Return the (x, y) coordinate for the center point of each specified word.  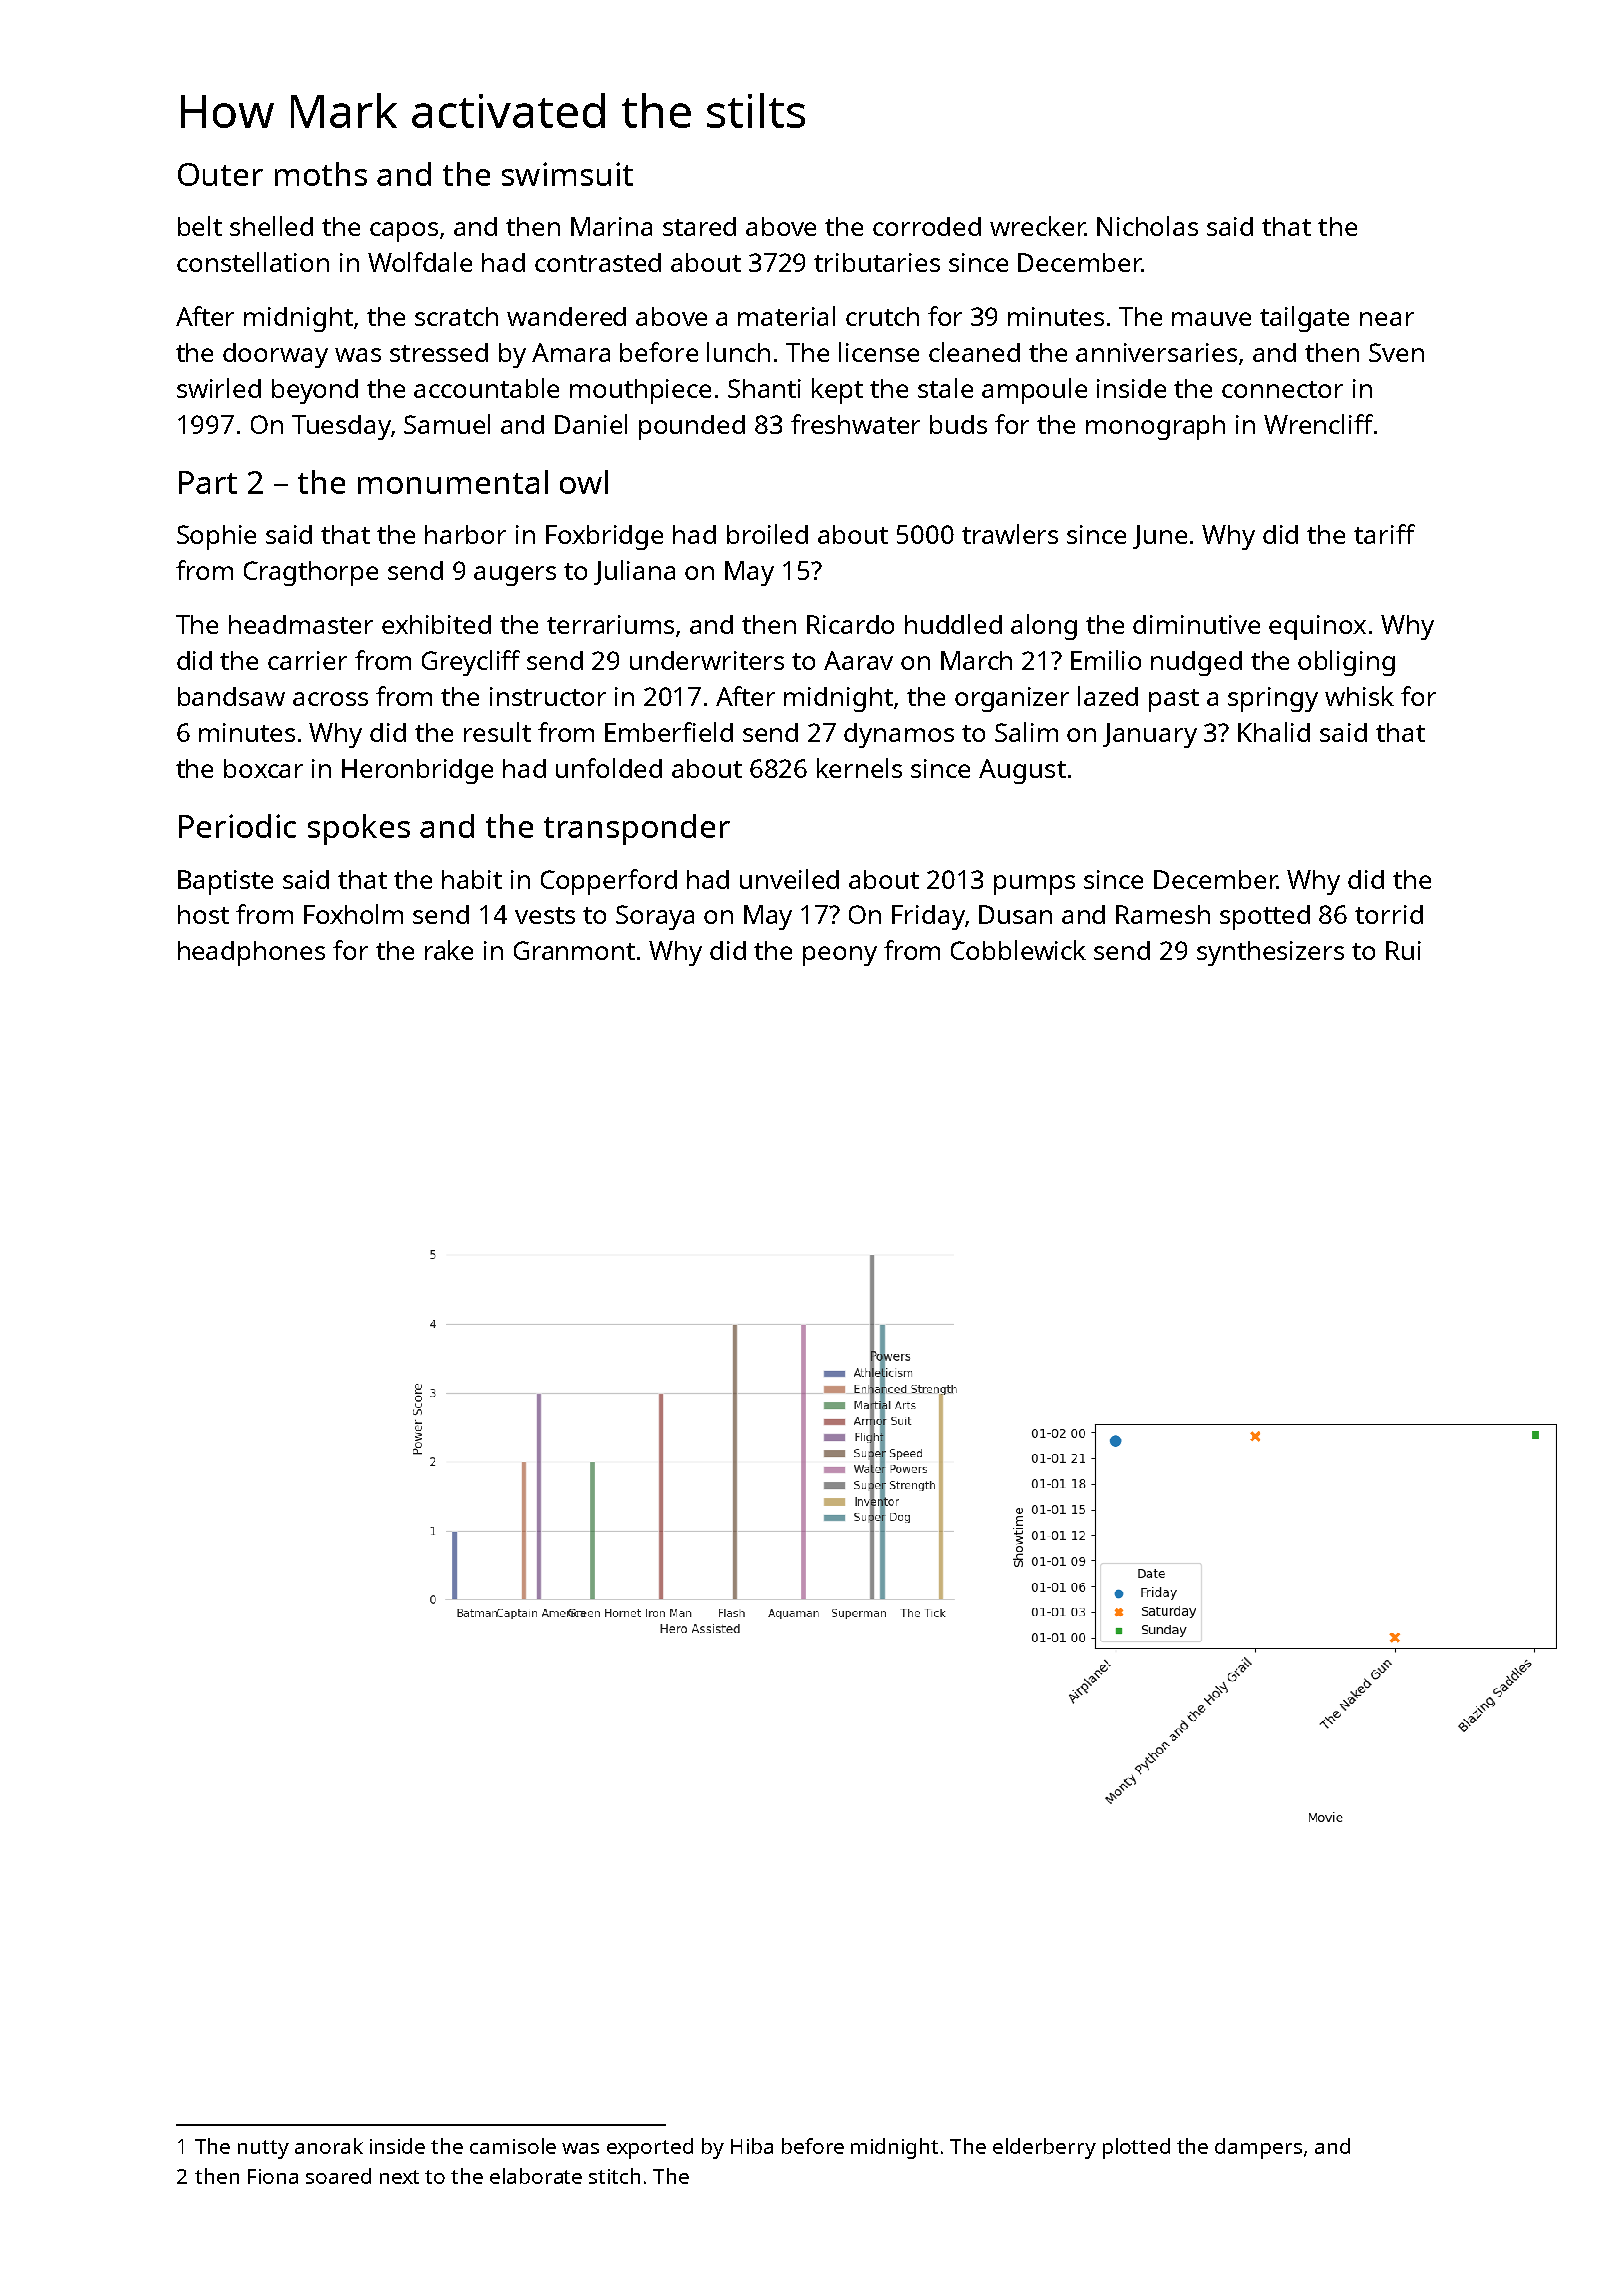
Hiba (752, 2146)
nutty (263, 2149)
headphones (251, 953)
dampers (1258, 2148)
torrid (1389, 914)
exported (650, 2148)
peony (840, 956)
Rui (1403, 950)
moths (321, 174)
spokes (359, 829)
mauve (1211, 319)
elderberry (1044, 2148)
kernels (859, 768)
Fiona (273, 2176)
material (786, 316)
